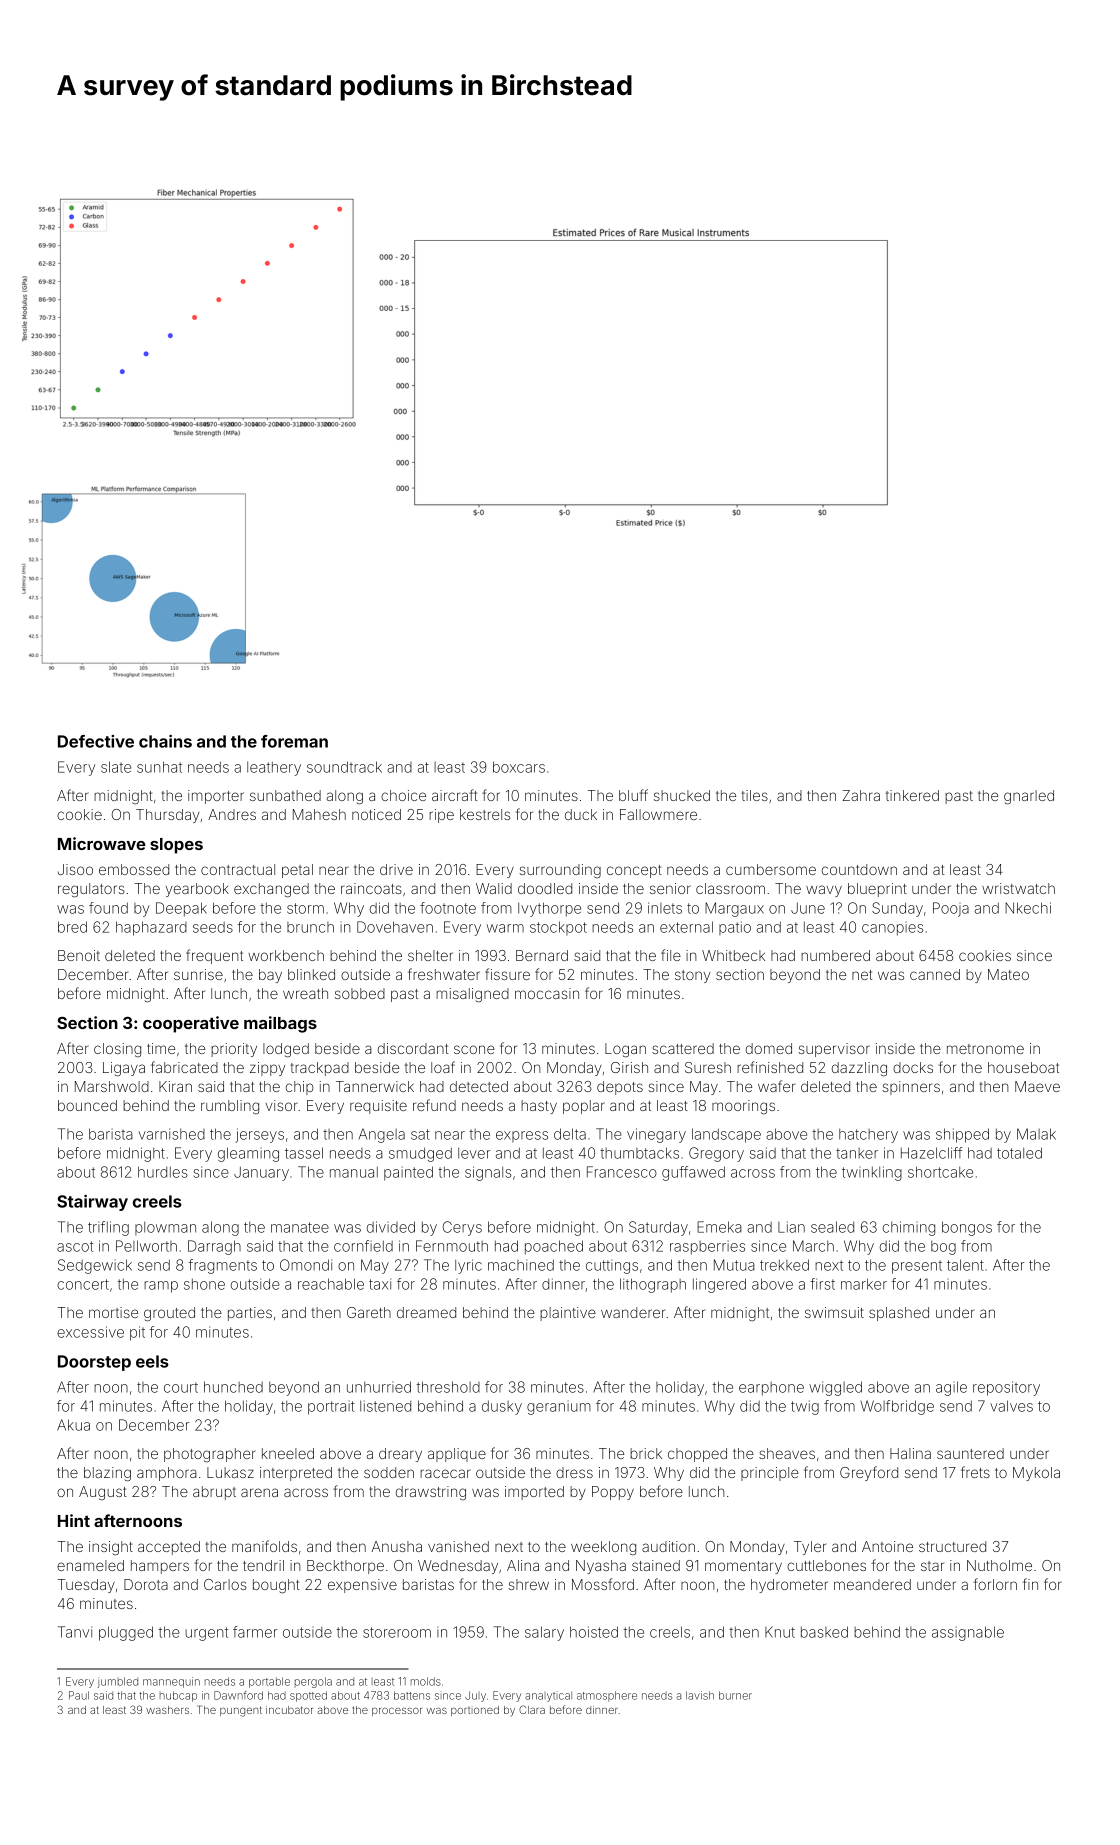  I want to click on structured, so click(952, 1546).
